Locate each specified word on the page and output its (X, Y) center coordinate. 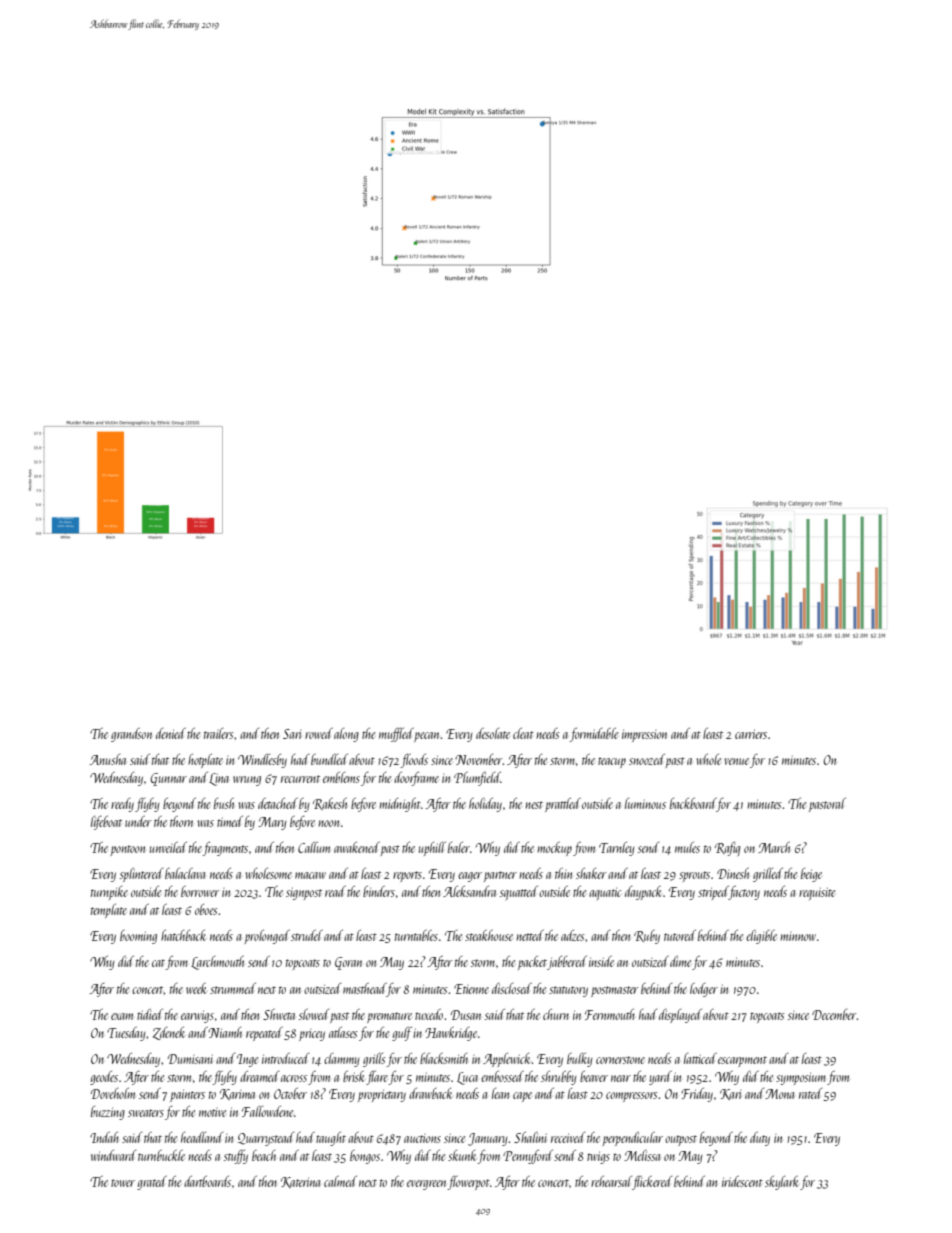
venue (736, 761)
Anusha (108, 759)
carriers (751, 734)
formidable (594, 735)
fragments (225, 849)
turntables (416, 935)
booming (138, 937)
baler (459, 847)
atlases (343, 1032)
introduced (285, 1058)
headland (202, 1137)
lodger (704, 990)
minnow (798, 936)
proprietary (382, 1095)
